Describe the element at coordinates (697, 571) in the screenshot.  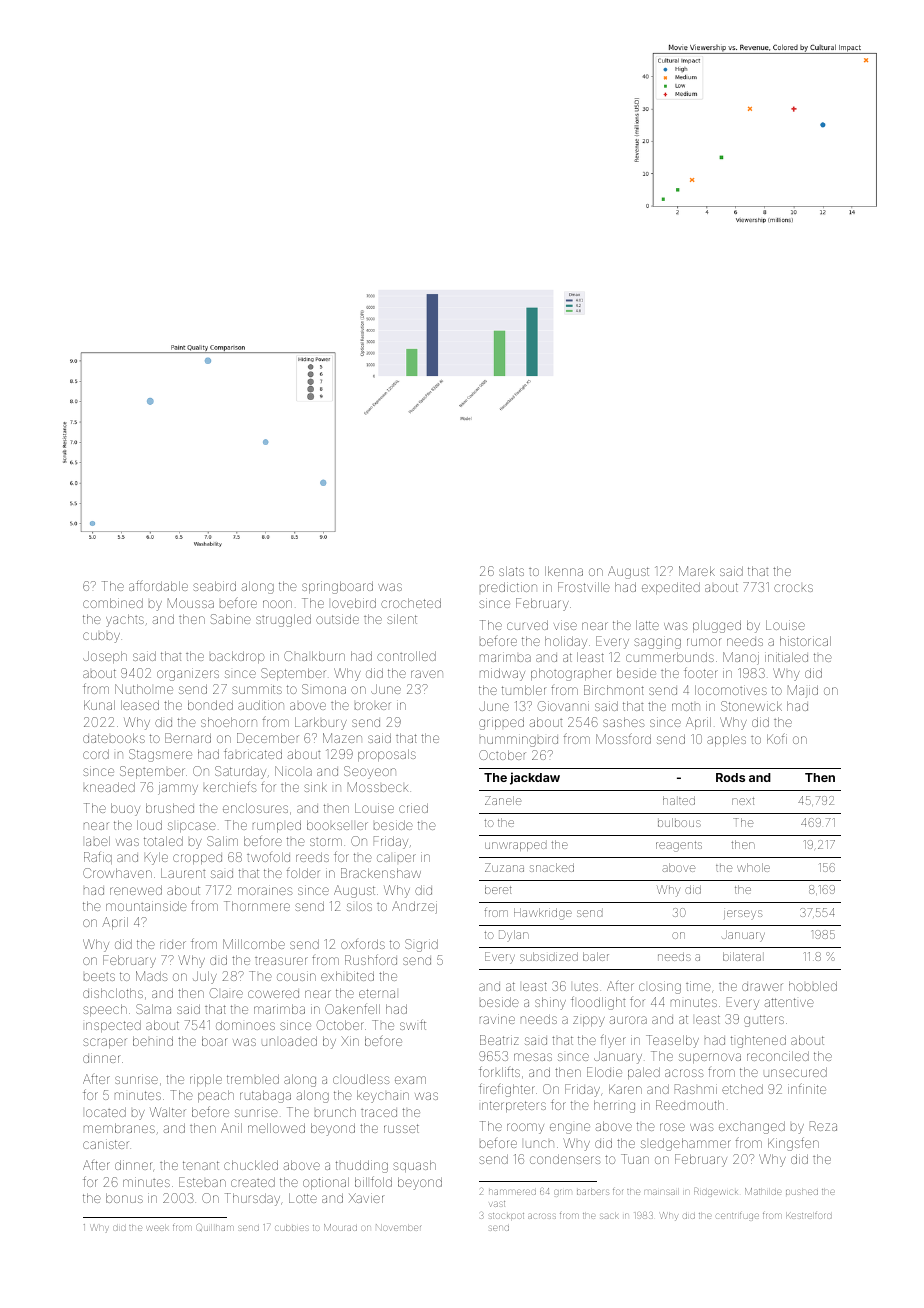
I see `Marek` at that location.
